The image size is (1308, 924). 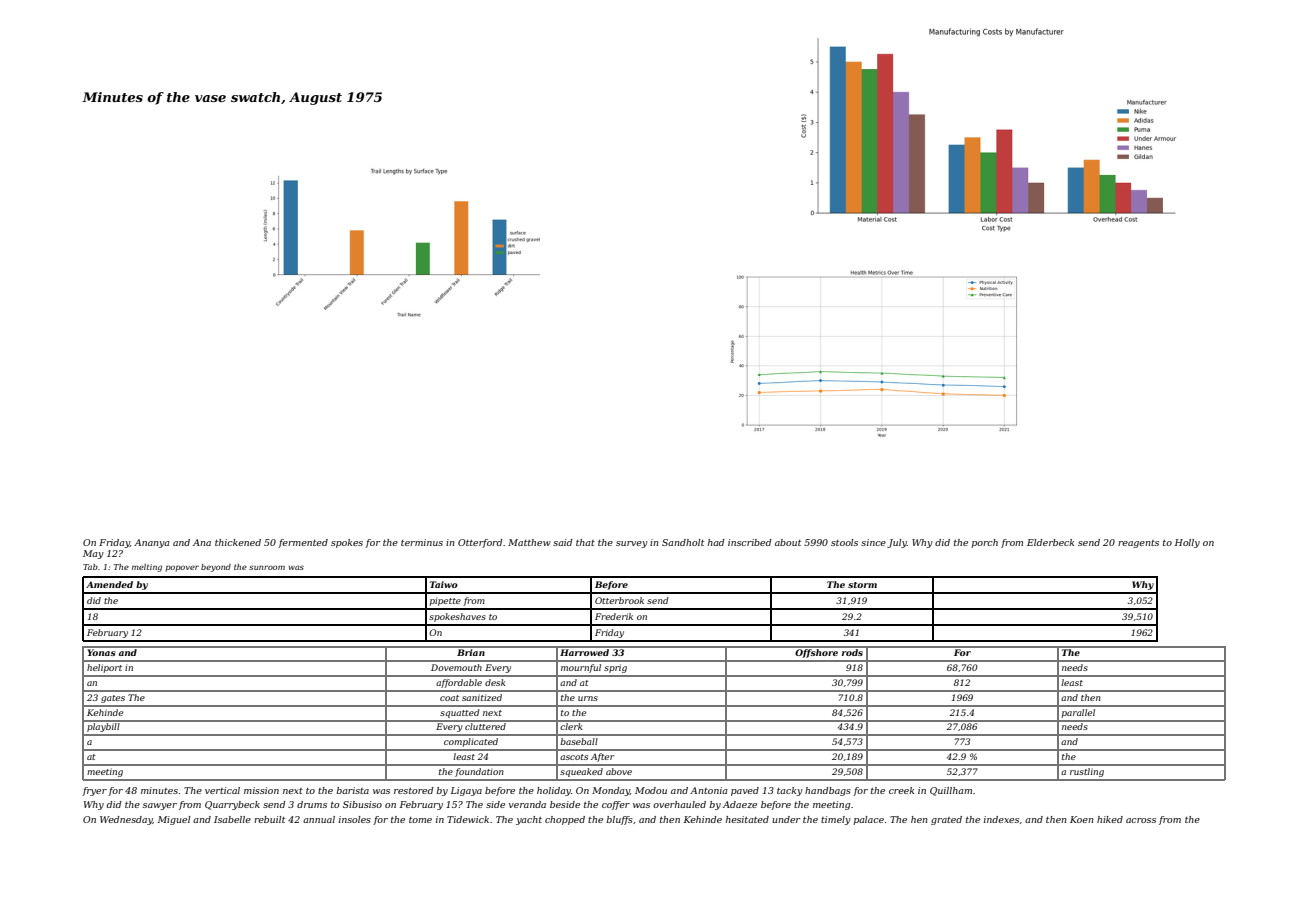 I want to click on hiked, so click(x=1110, y=819).
